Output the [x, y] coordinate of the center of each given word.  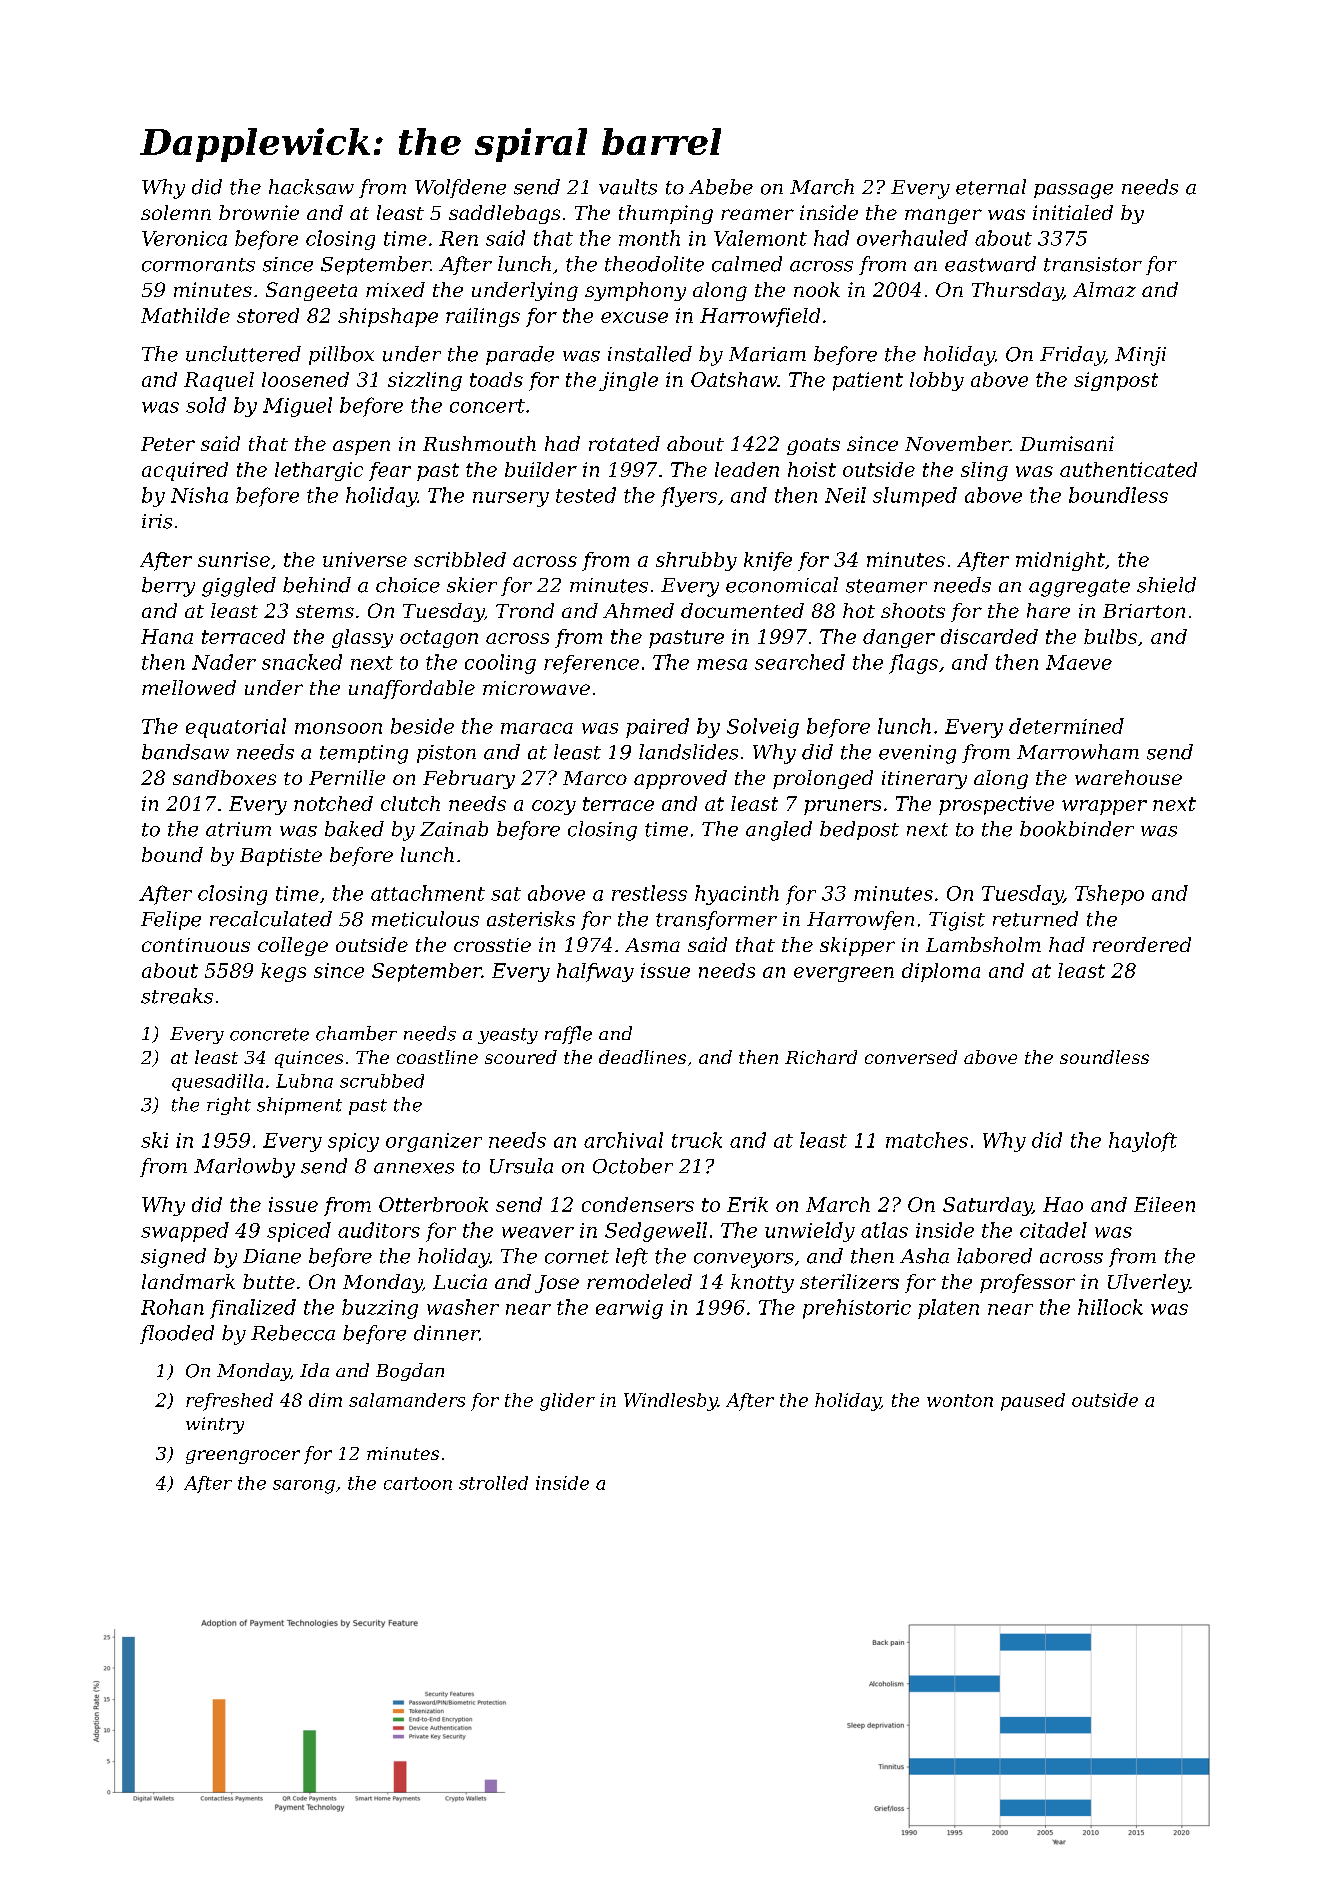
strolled [493, 1483]
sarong [304, 1487]
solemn [176, 212]
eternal [991, 187]
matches [927, 1140]
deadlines [642, 1057]
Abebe [721, 187]
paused [1033, 1402]
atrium [238, 829]
